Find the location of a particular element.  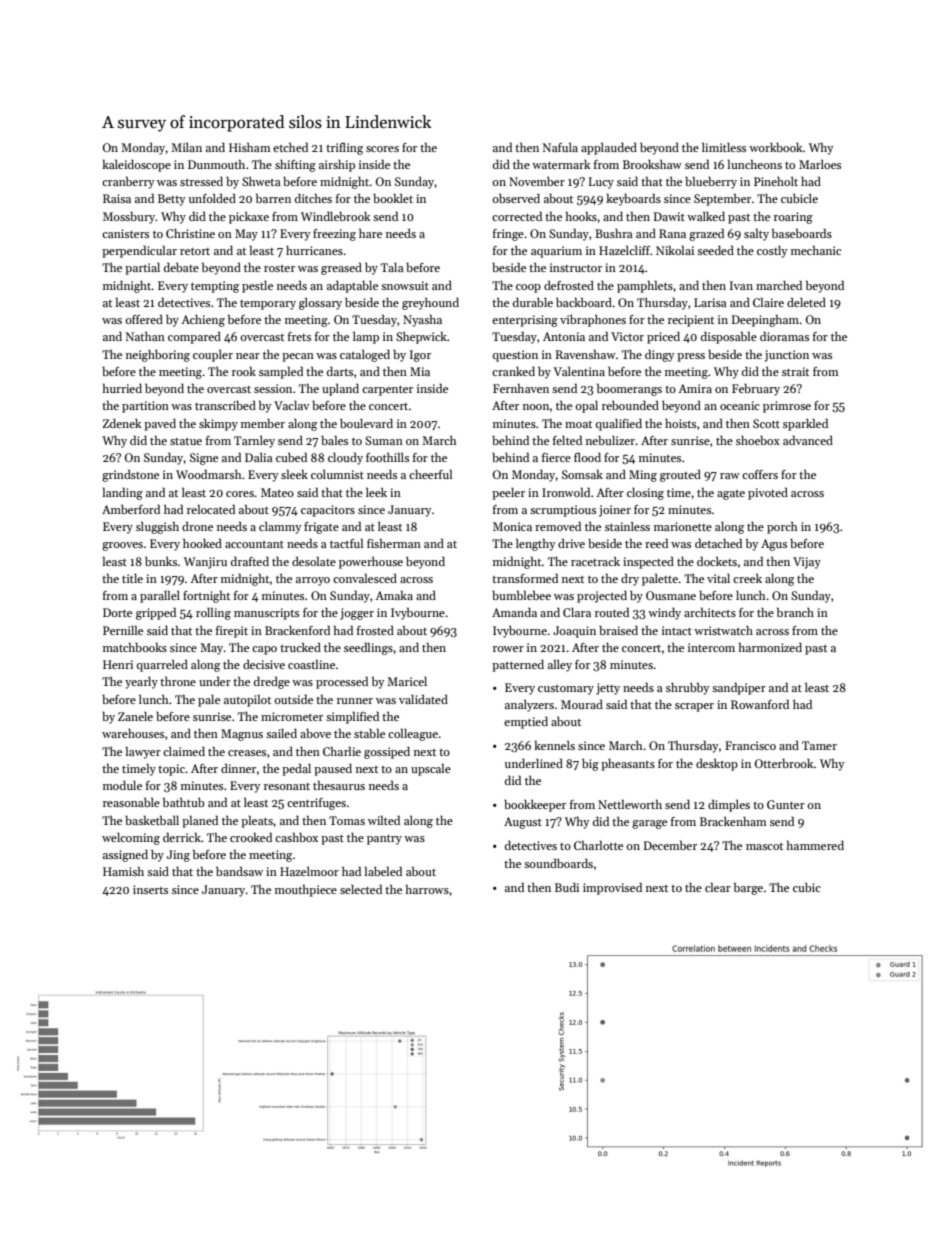

Amberford is located at coordinates (131, 509).
